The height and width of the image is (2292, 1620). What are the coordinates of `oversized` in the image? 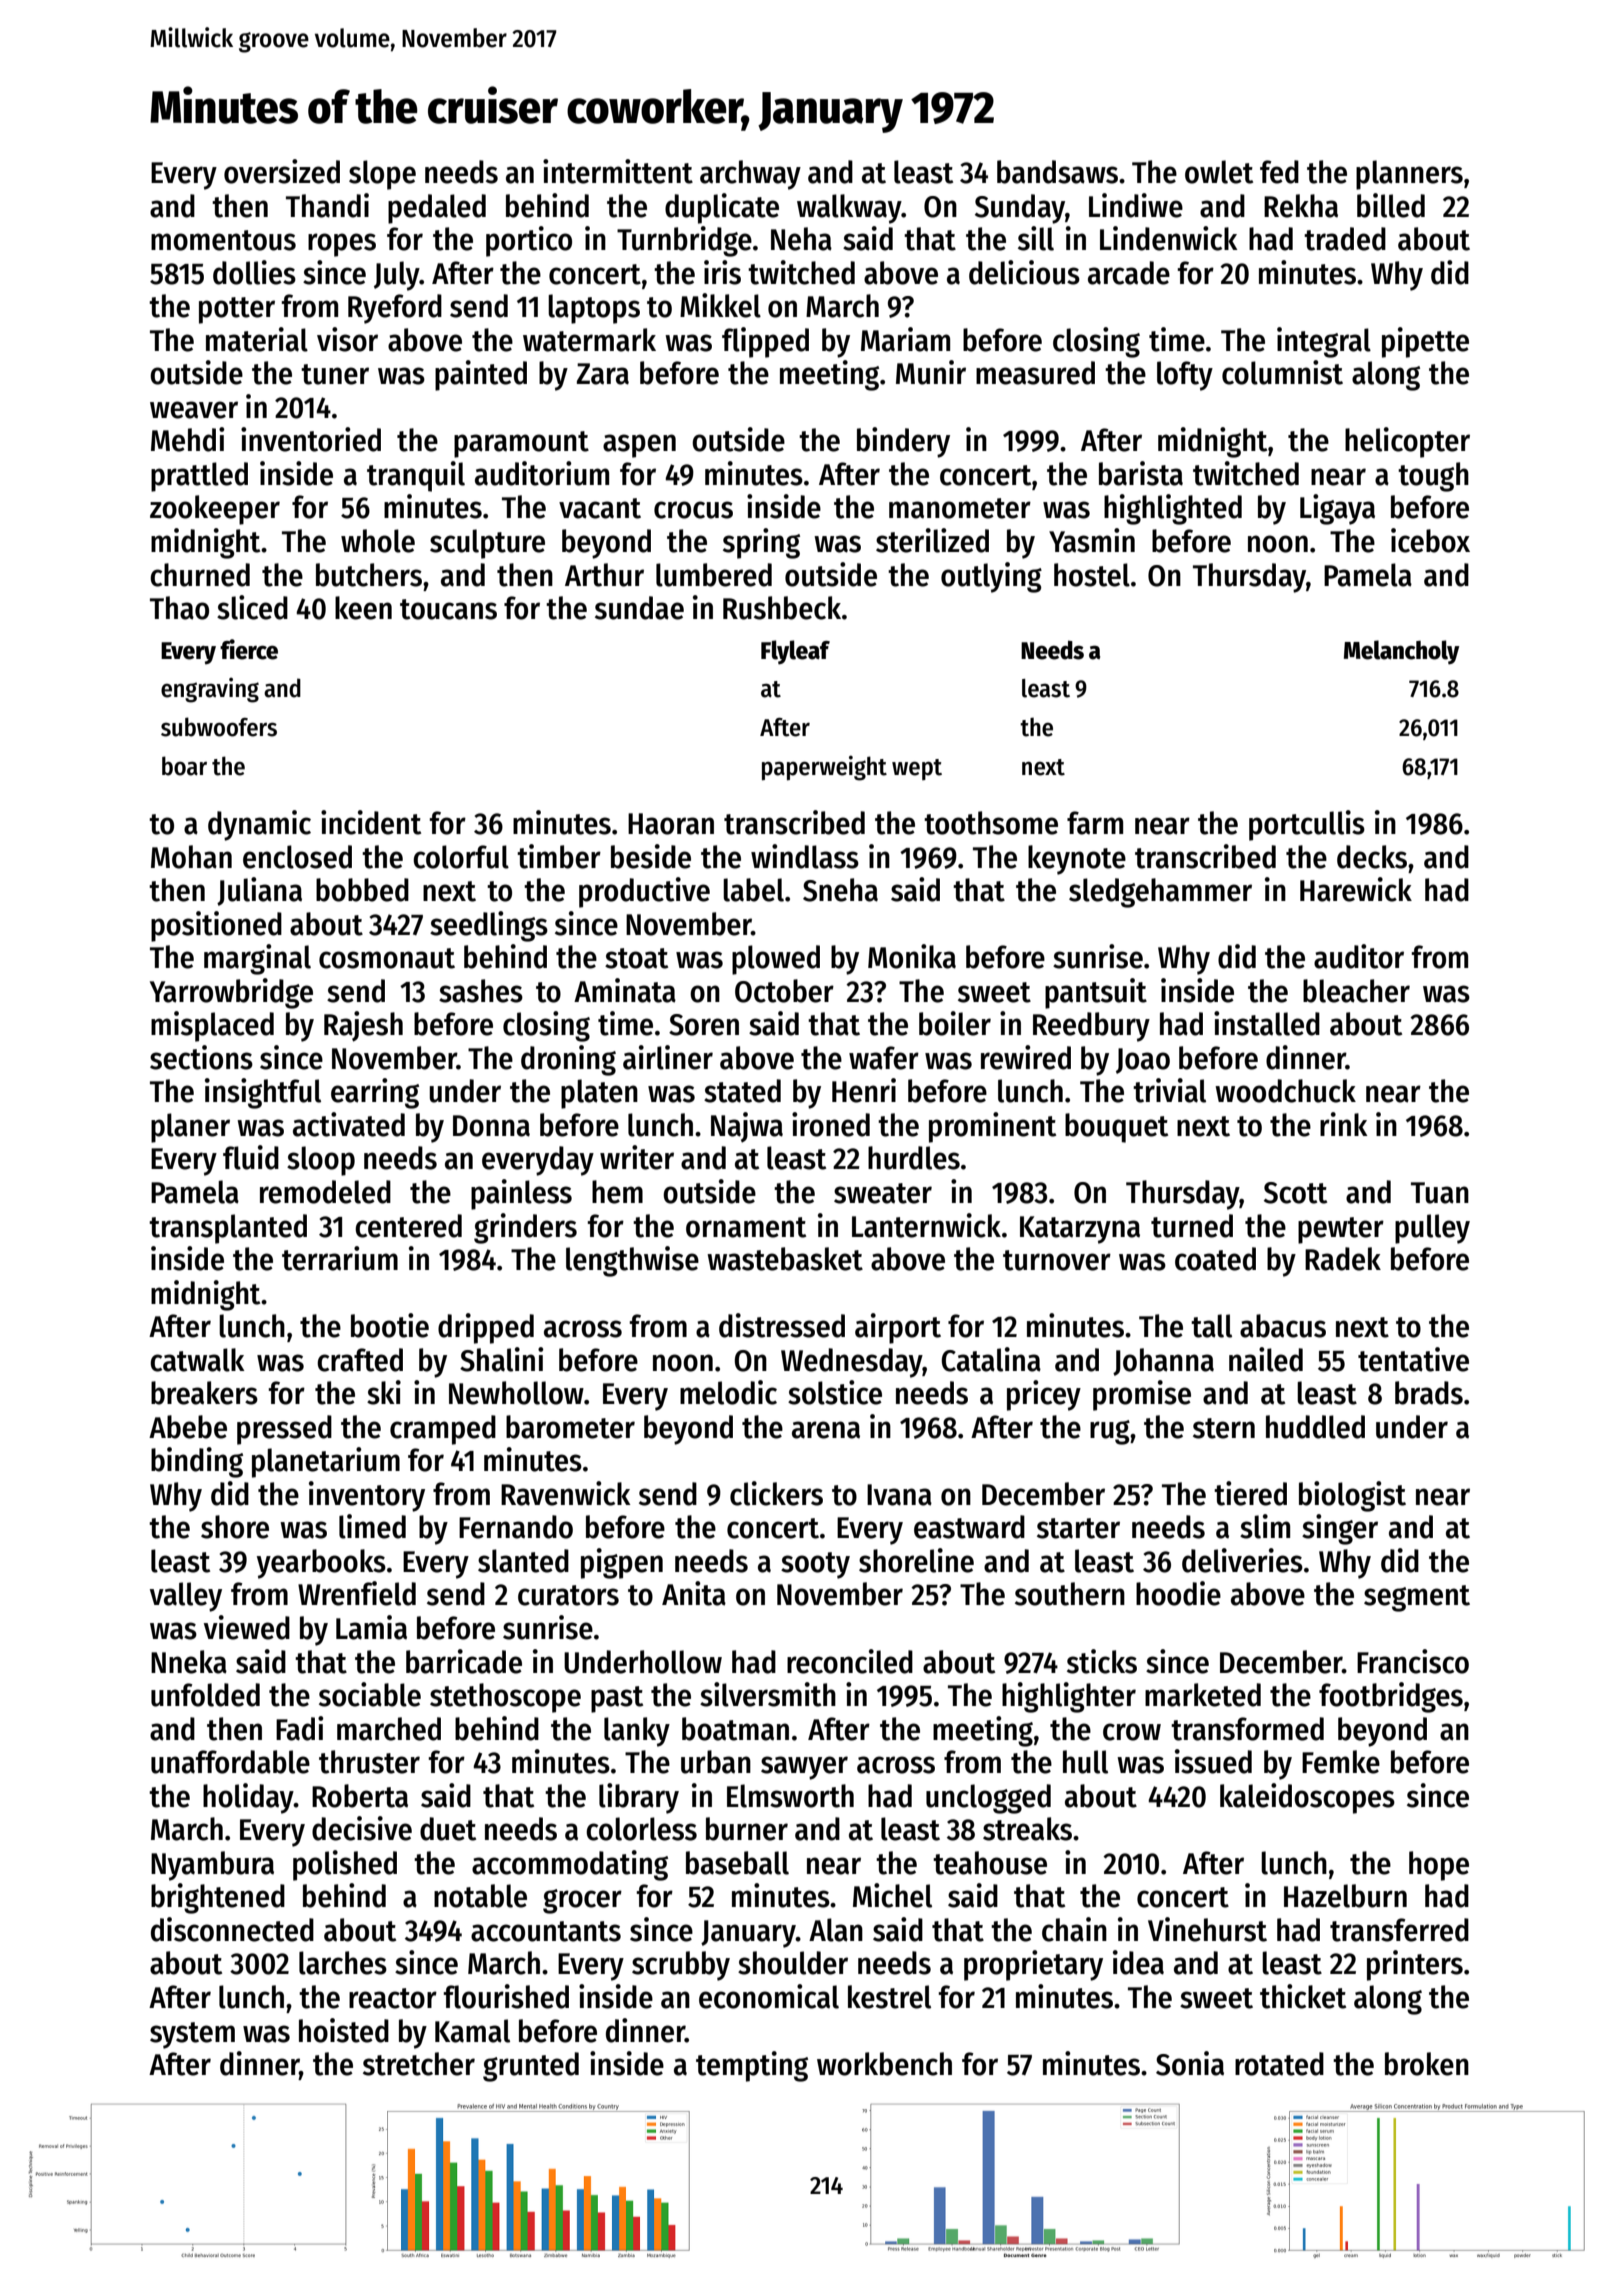 It's located at (282, 171).
